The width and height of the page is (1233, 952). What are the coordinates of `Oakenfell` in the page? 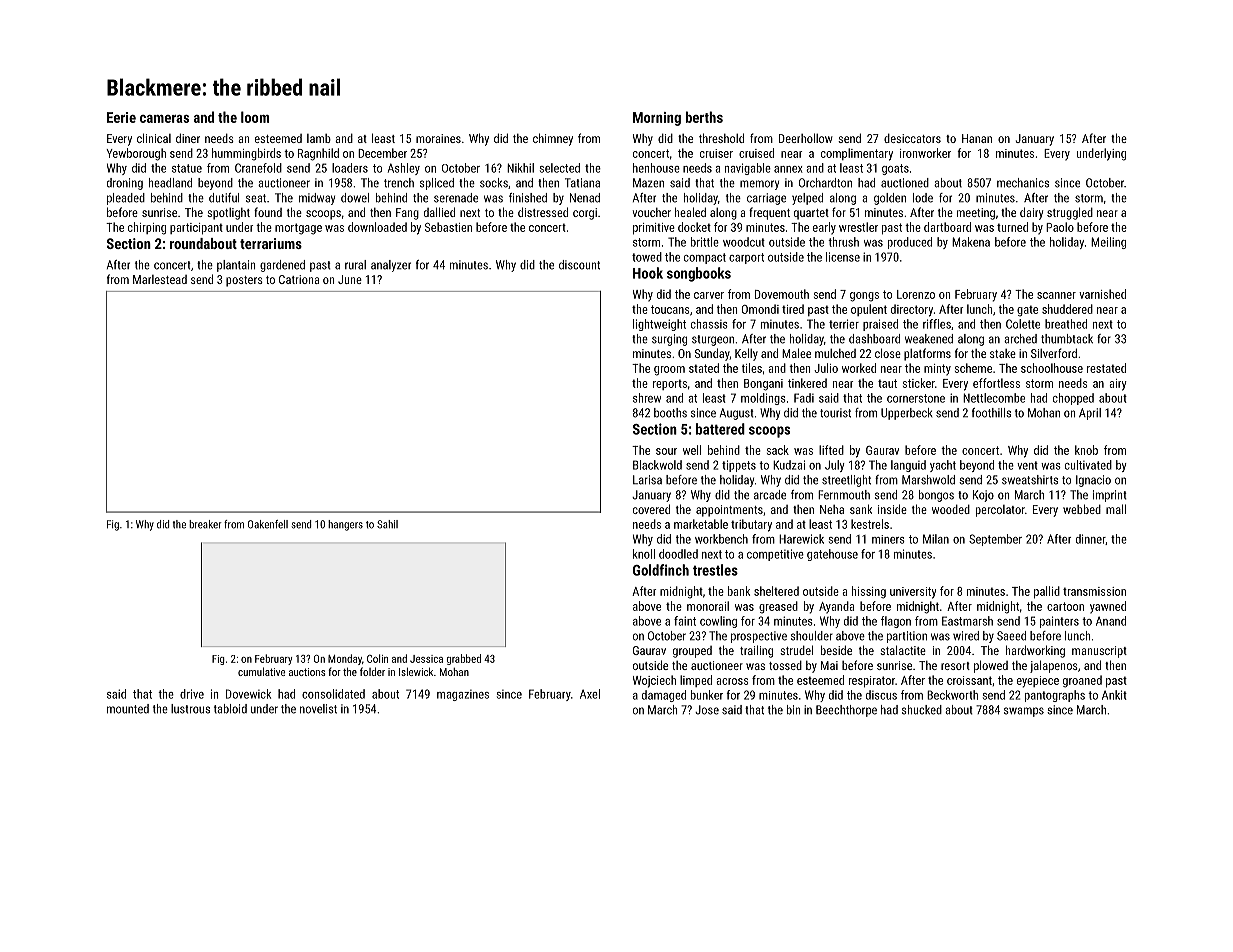 It's located at (268, 524).
